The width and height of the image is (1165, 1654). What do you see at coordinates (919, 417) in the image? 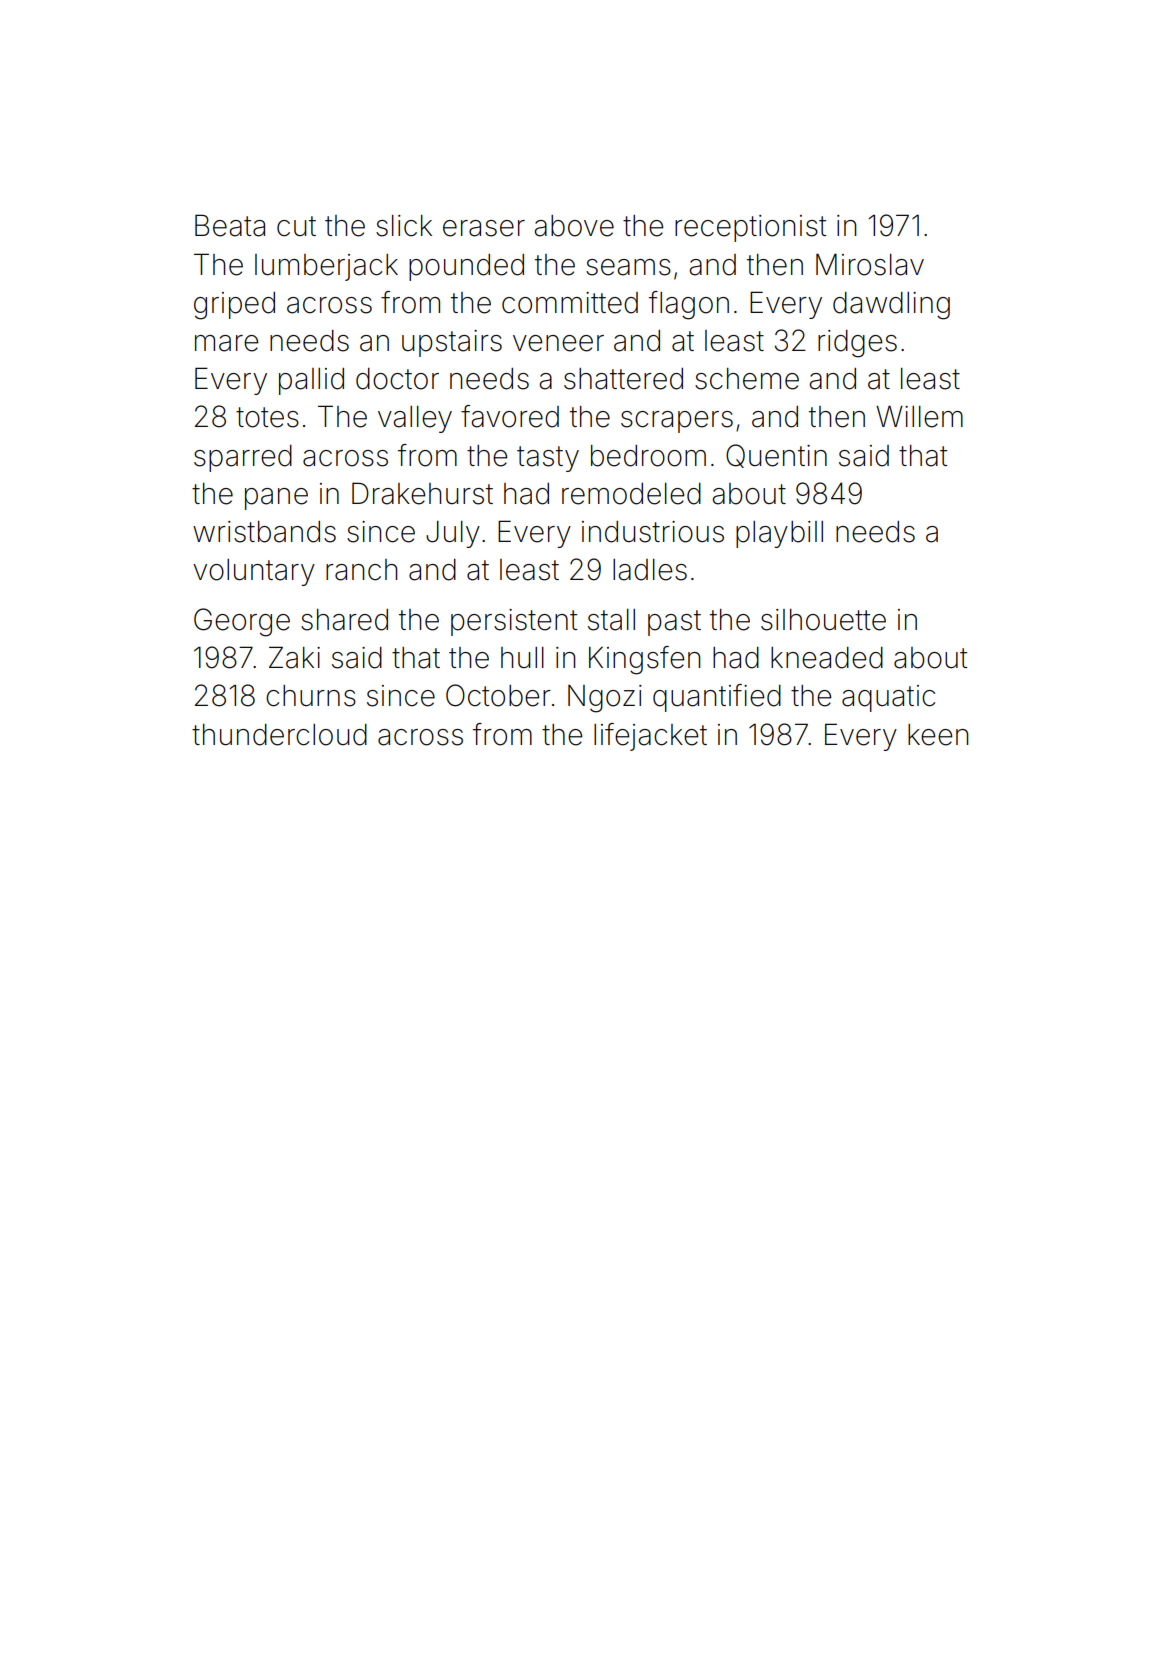
I see `Willem` at bounding box center [919, 417].
